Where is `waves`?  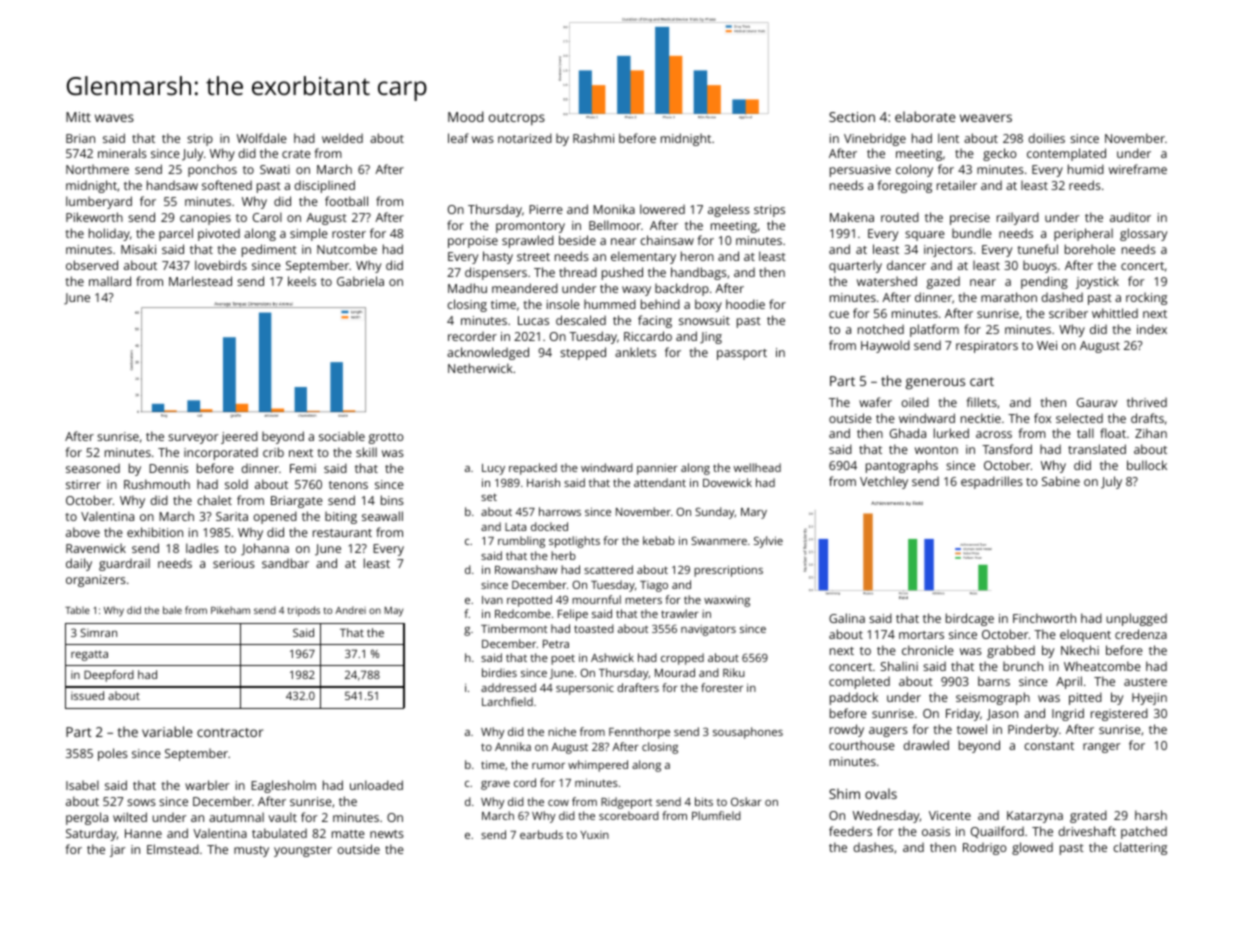 waves is located at coordinates (114, 118).
